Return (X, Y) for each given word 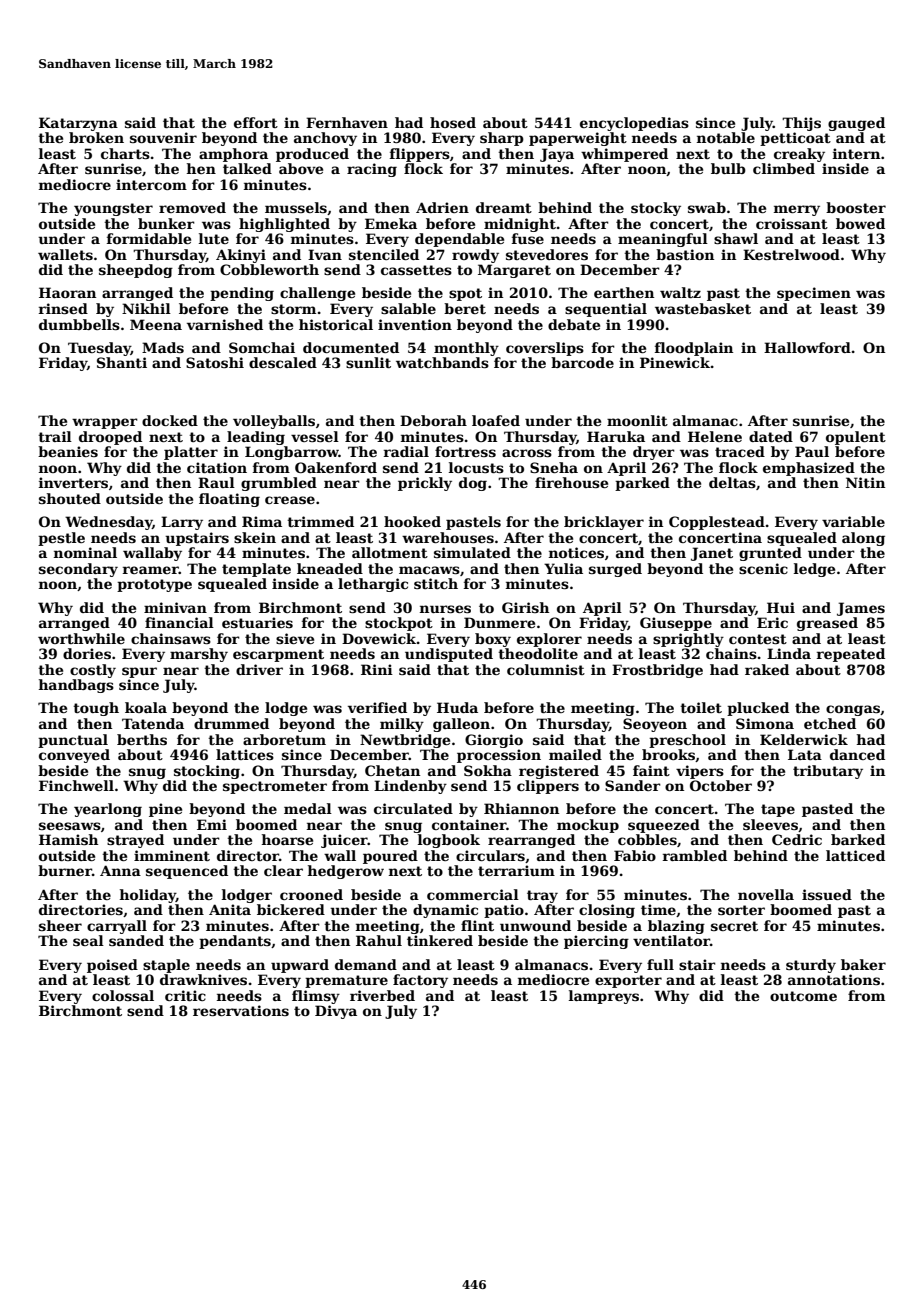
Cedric (797, 839)
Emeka (391, 223)
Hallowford (807, 347)
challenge (317, 294)
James (861, 609)
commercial (473, 894)
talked (247, 168)
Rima (262, 521)
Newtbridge (405, 741)
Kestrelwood (791, 254)
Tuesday (99, 349)
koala (146, 707)
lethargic (373, 585)
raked (767, 669)
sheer (60, 925)
